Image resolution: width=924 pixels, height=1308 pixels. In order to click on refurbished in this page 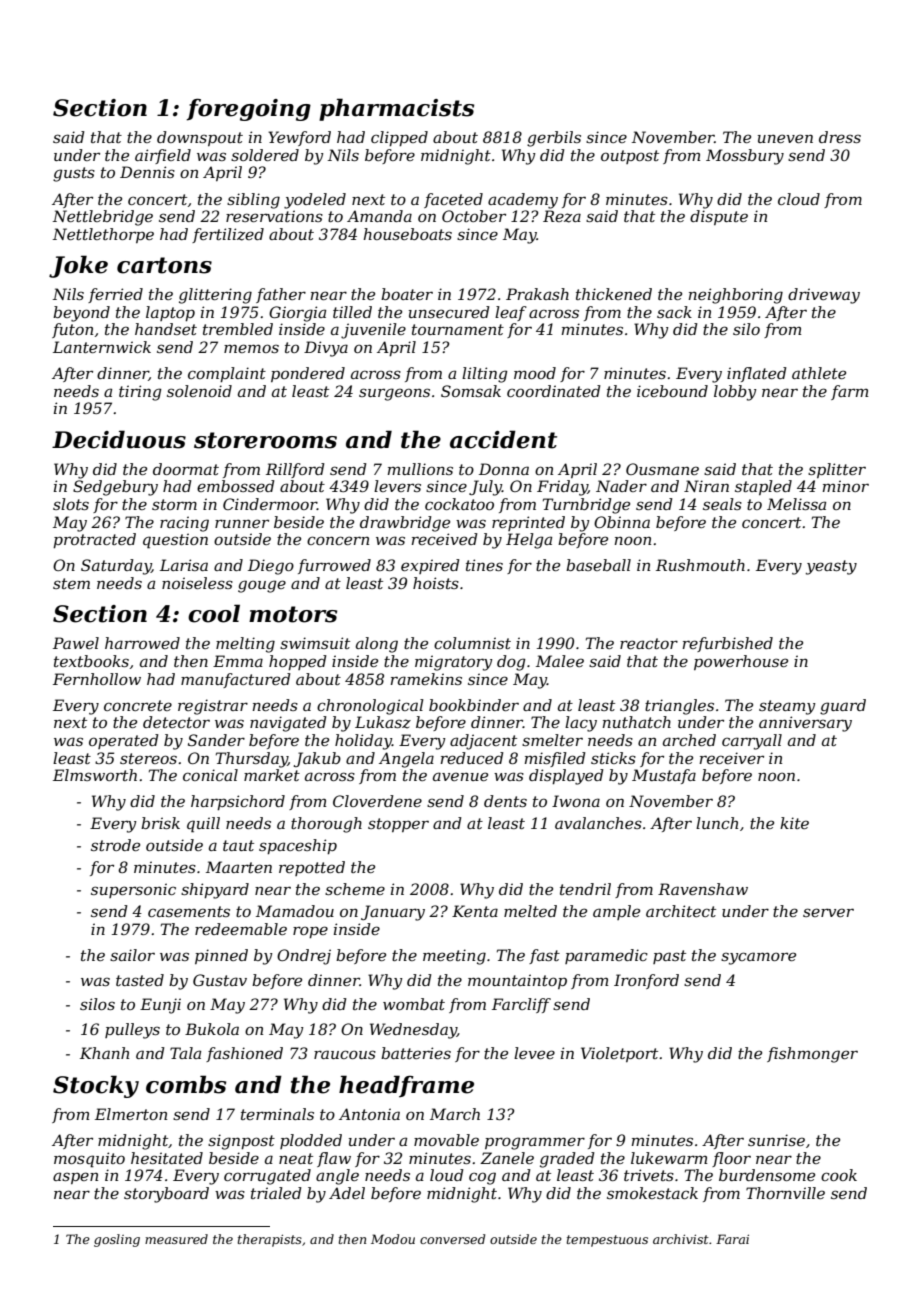, I will do `click(728, 644)`.
